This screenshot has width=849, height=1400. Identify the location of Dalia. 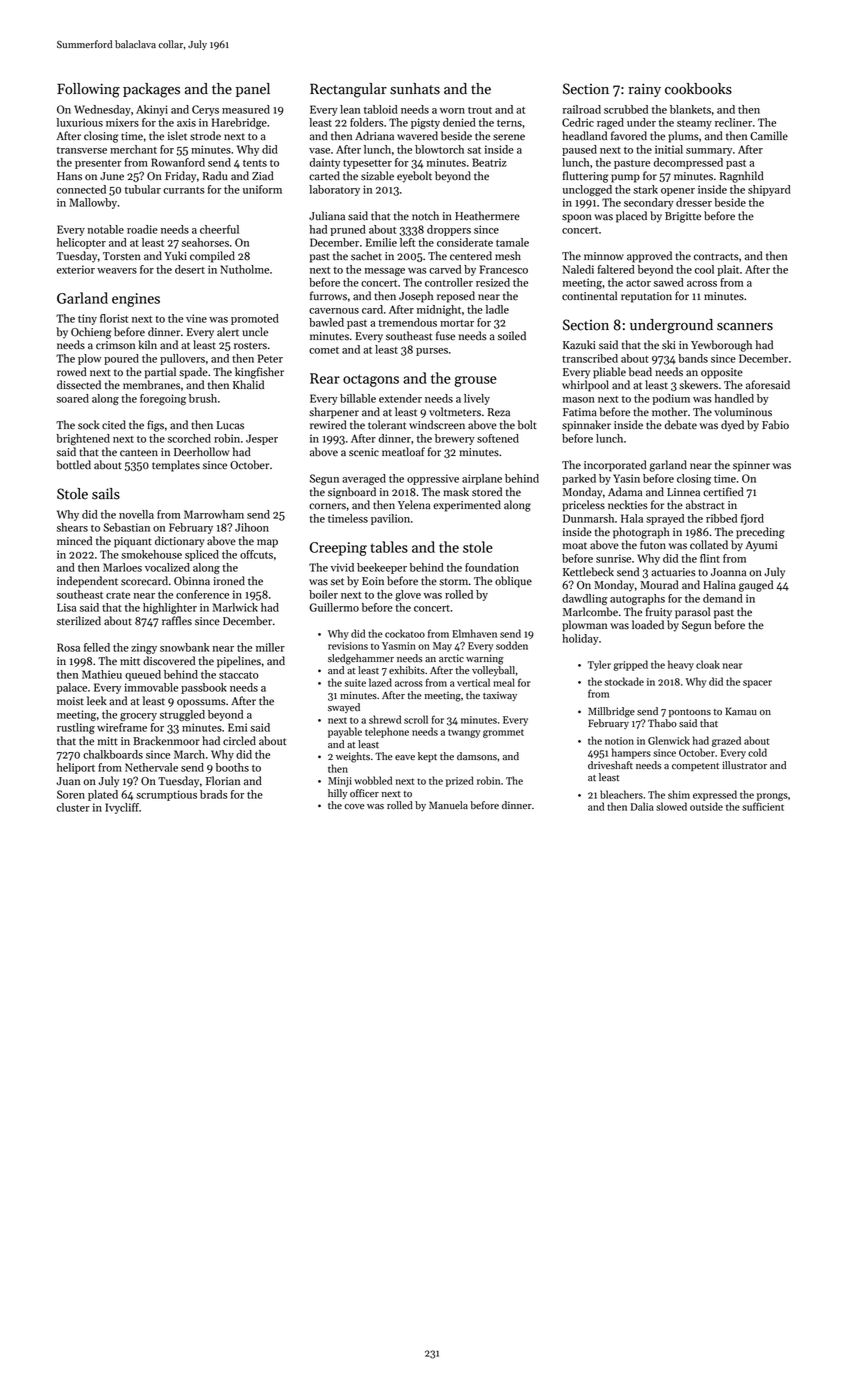
(642, 806).
